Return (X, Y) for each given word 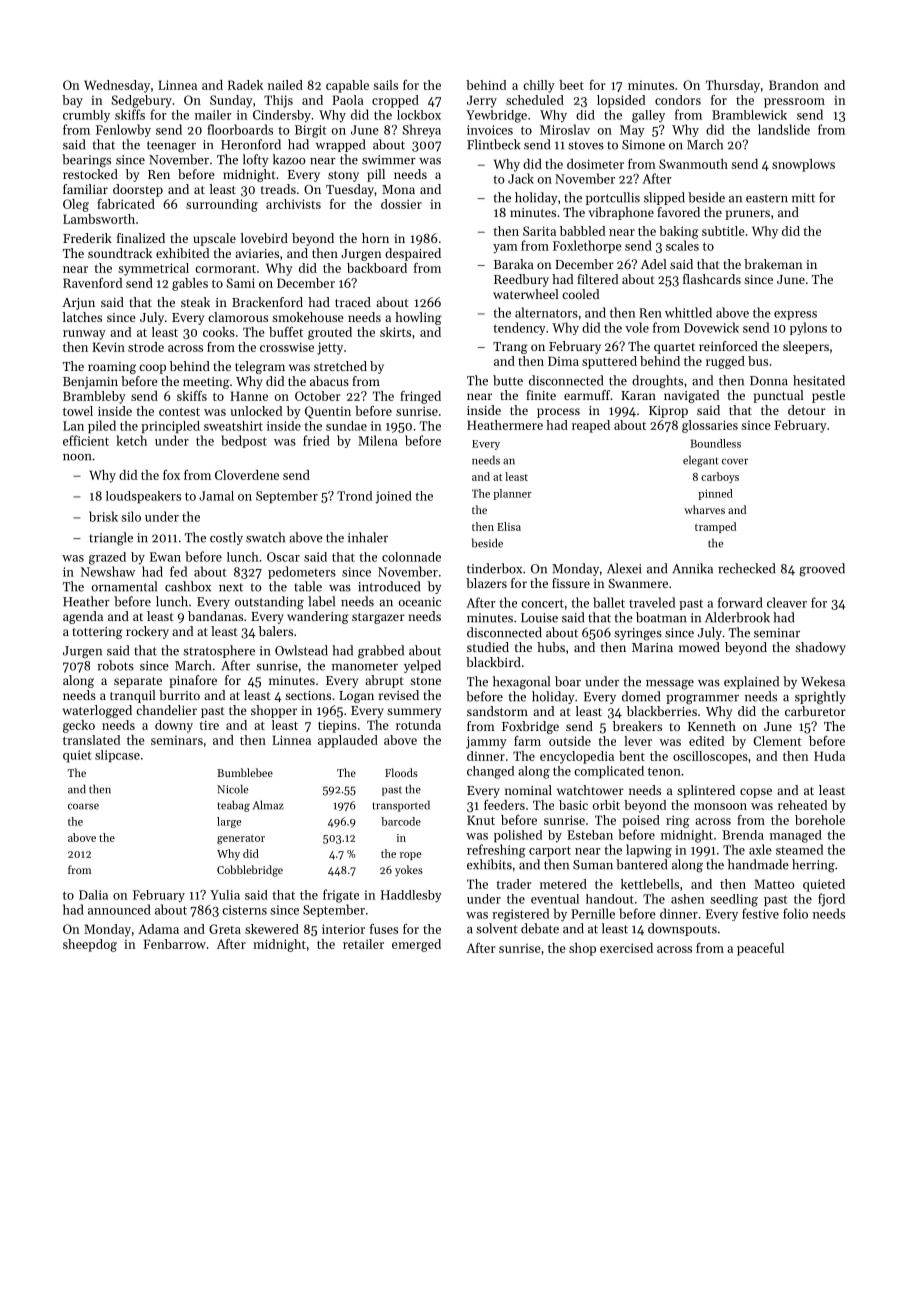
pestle (828, 396)
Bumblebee (245, 772)
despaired (413, 254)
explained (751, 682)
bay (72, 101)
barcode (401, 821)
